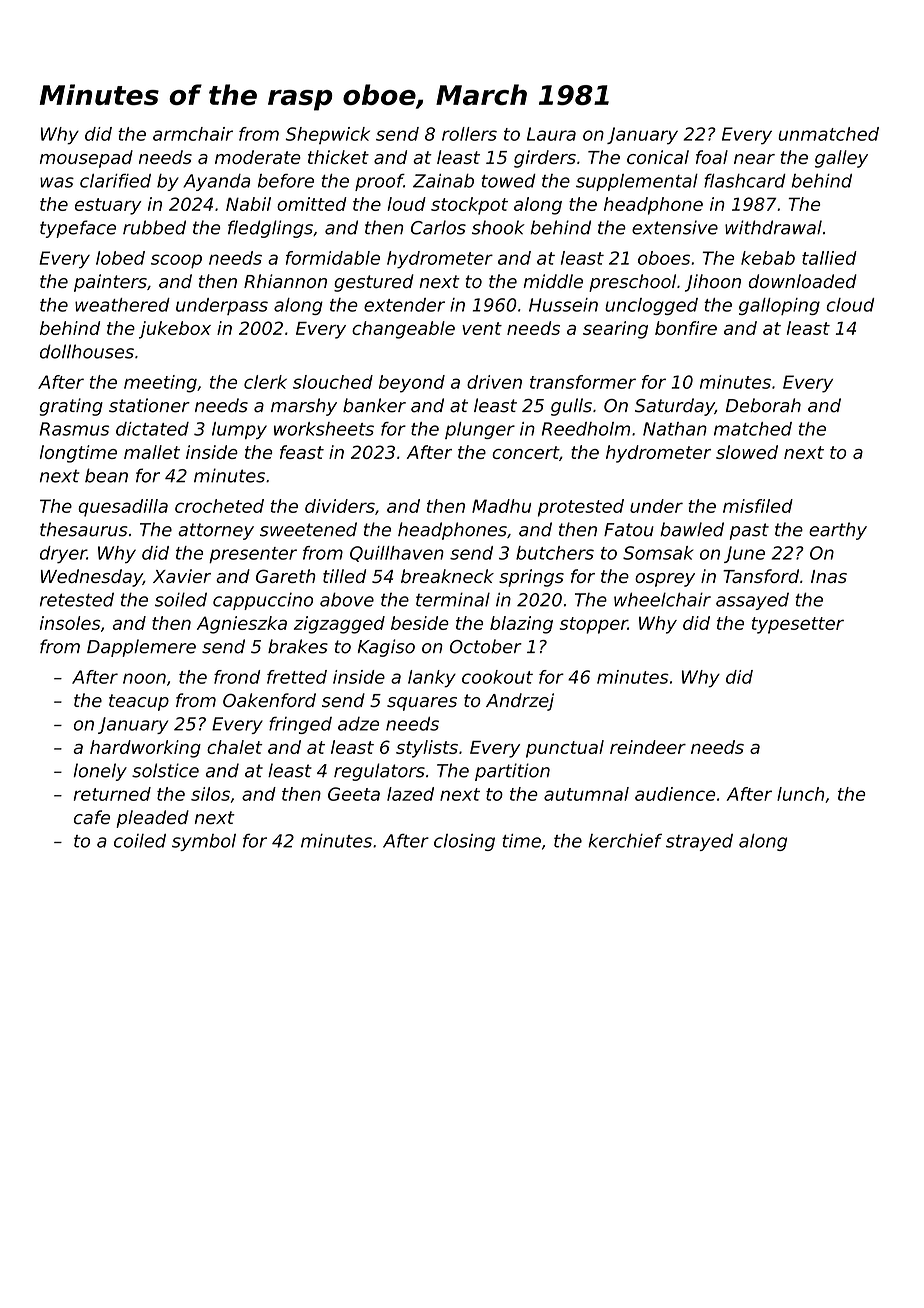 This screenshot has width=924, height=1308. I want to click on Laura, so click(551, 134).
